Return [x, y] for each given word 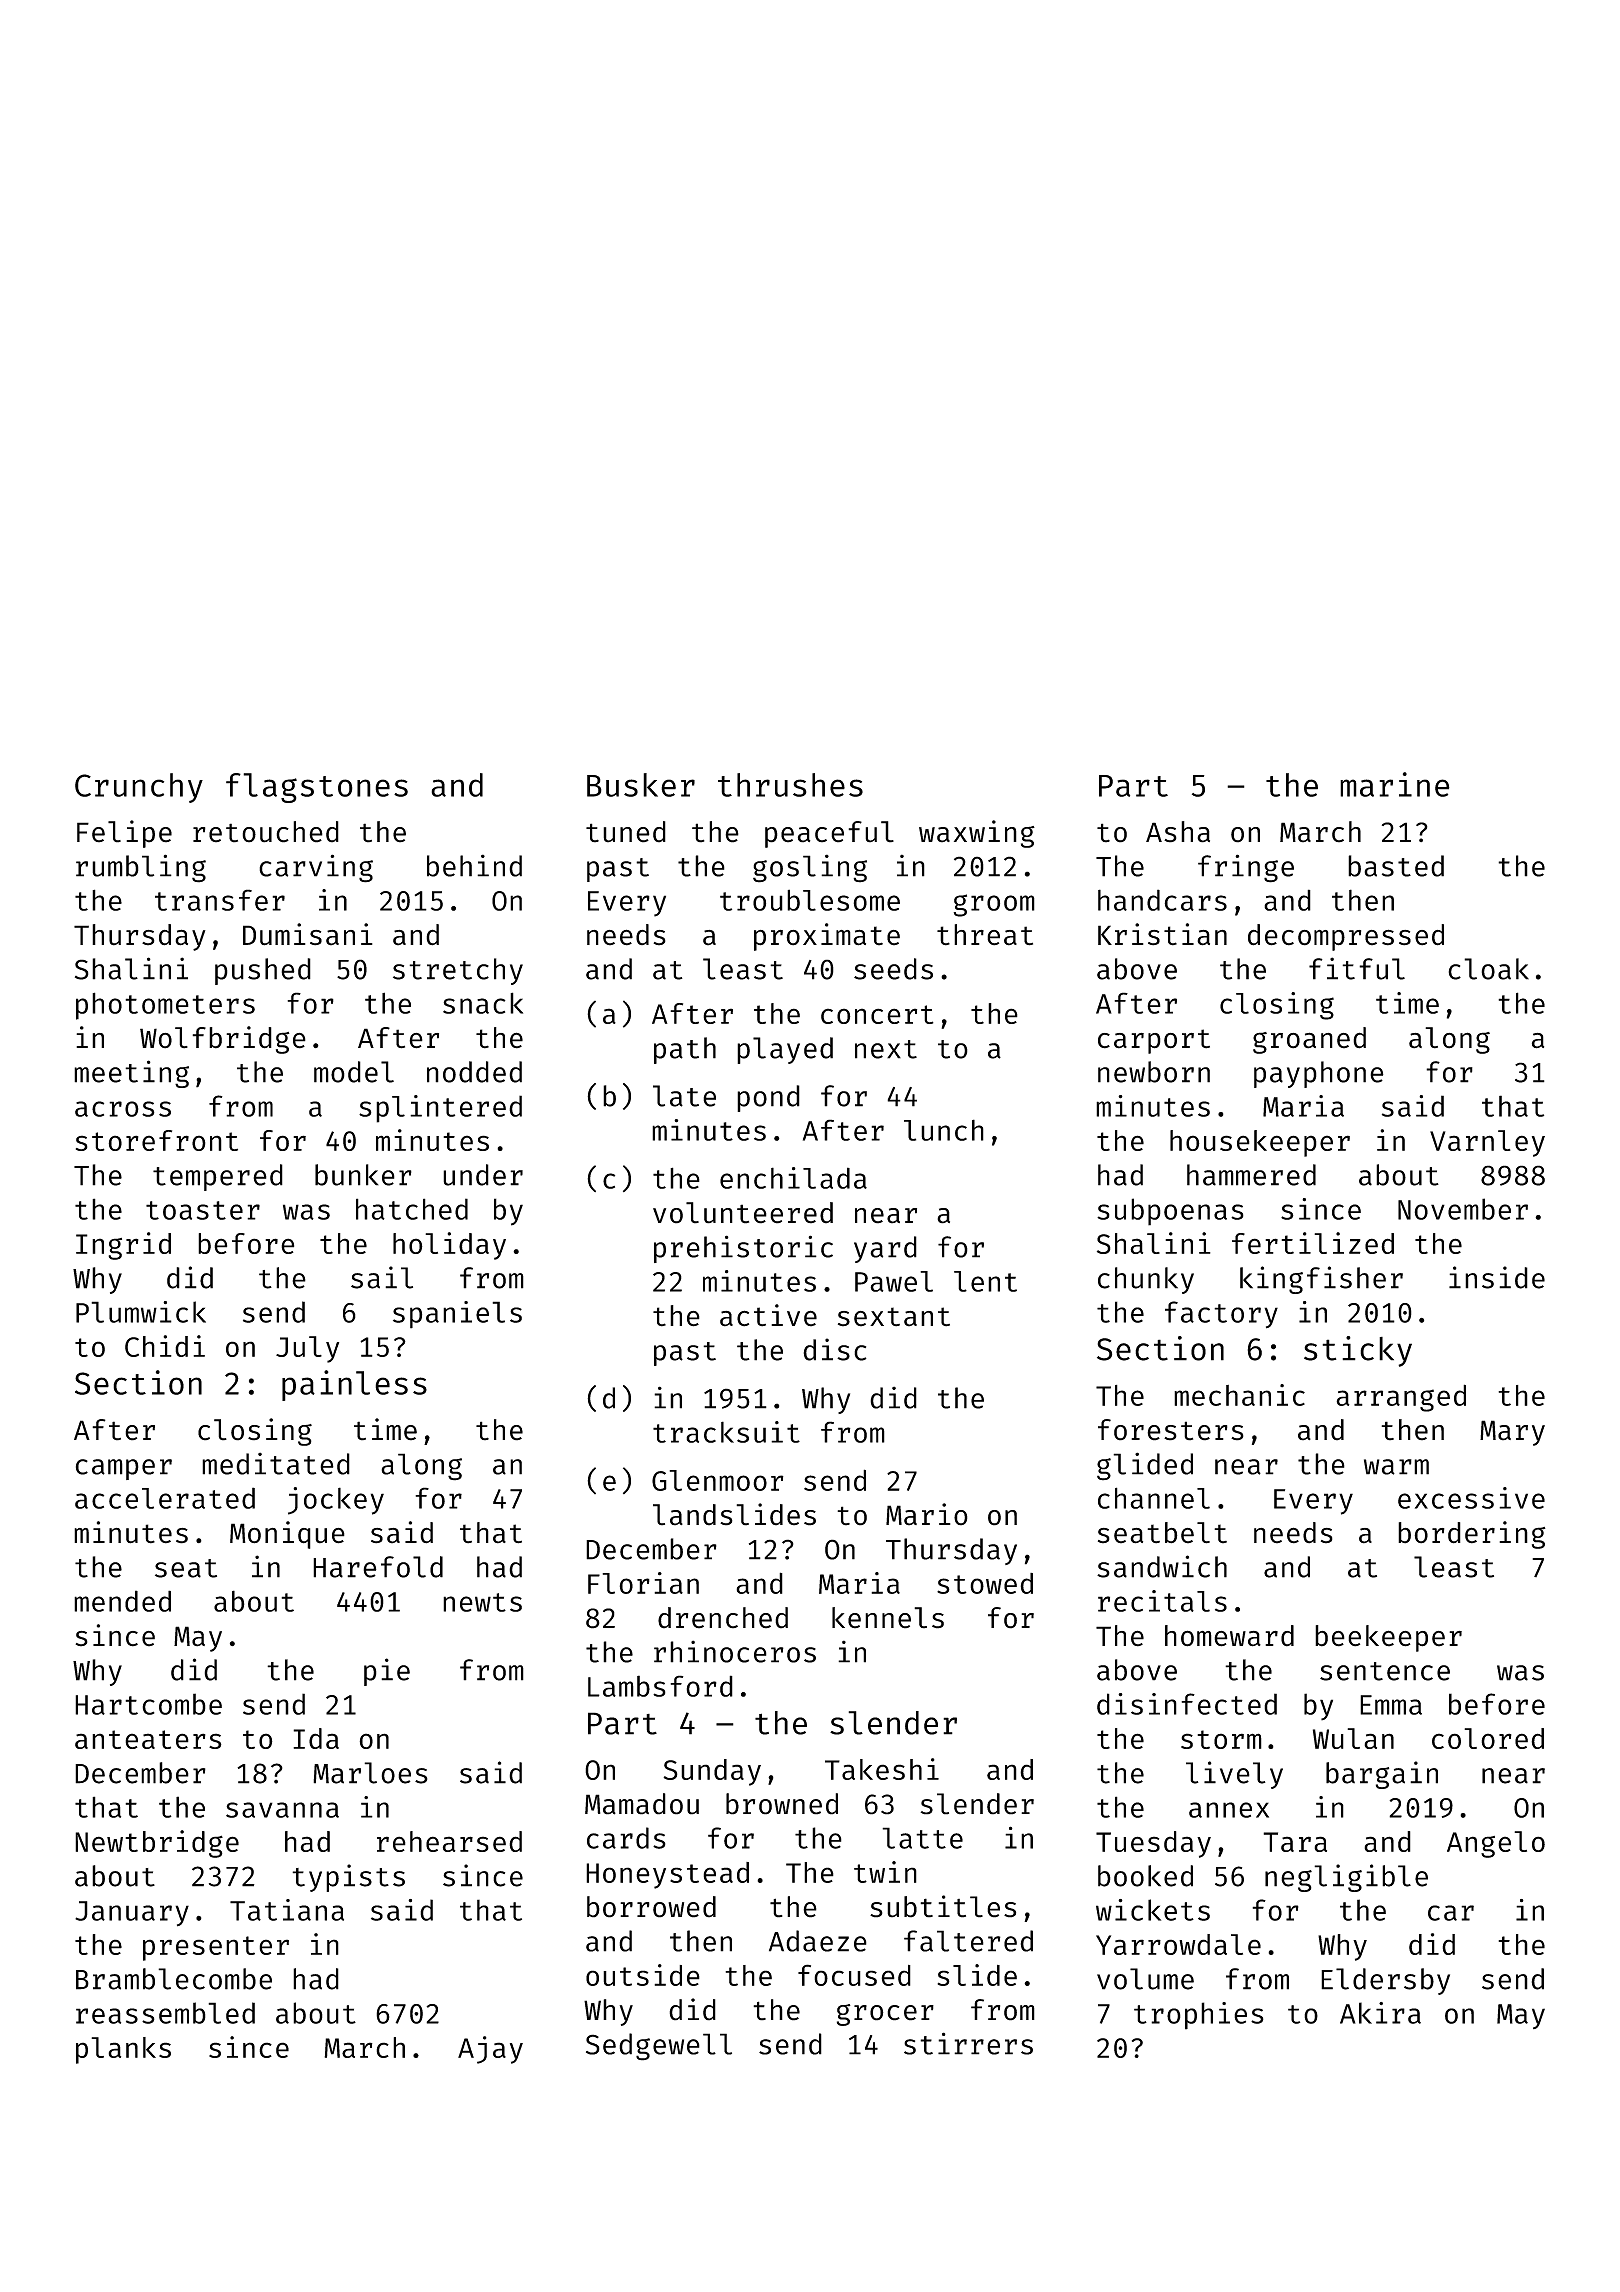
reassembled [165, 2013]
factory [1221, 1315]
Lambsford [660, 1686]
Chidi [165, 1346]
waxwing [977, 834]
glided [1145, 1466]
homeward [1229, 1636]
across [123, 1109]
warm [1396, 1467]
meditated [276, 1463]
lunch [944, 1130]
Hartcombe [148, 1704]
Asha [1178, 832]
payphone [1319, 1074]
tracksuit [726, 1432]
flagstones [317, 788]
